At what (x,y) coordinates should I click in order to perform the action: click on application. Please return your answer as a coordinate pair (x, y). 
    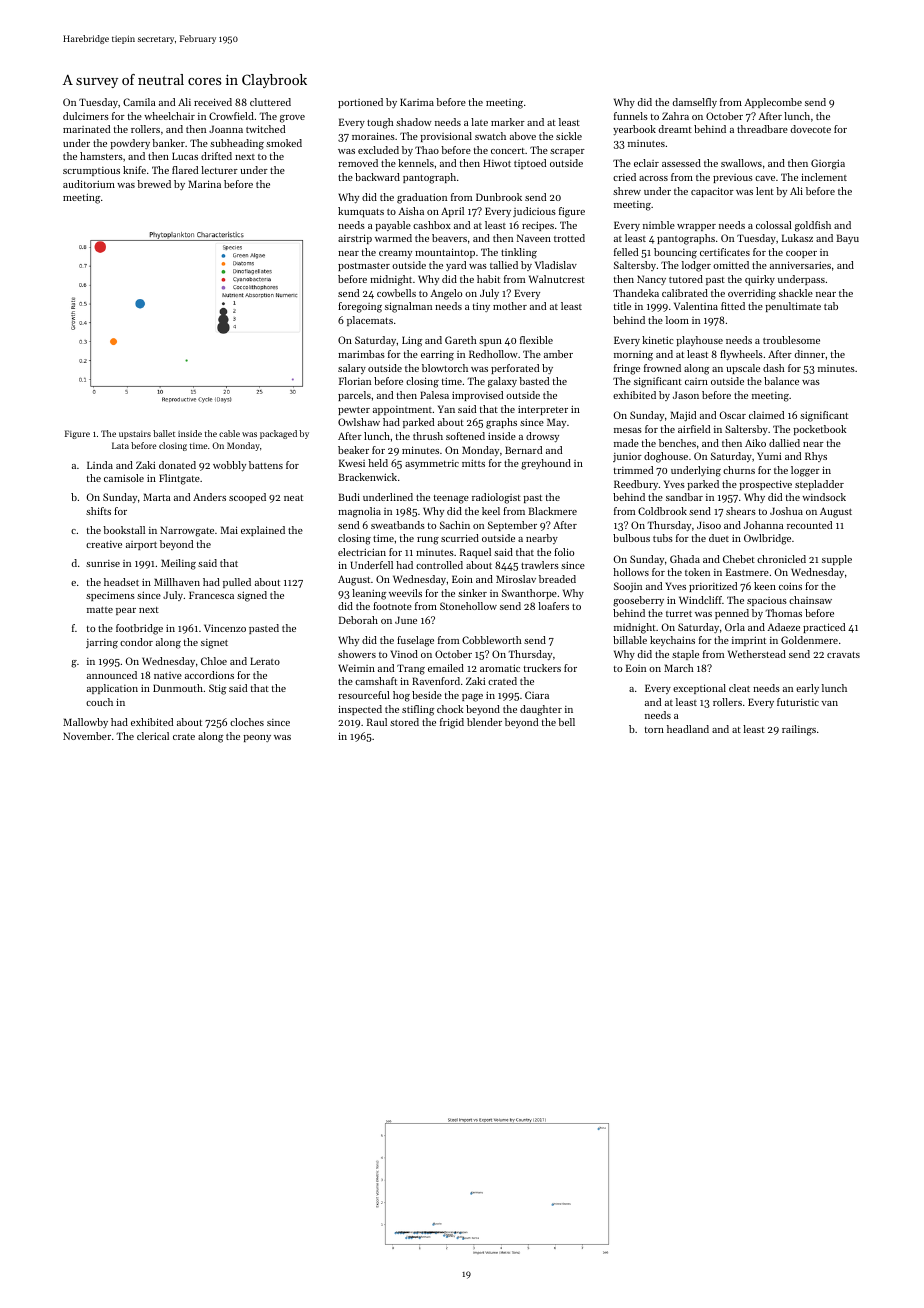
    Looking at the image, I should click on (112, 689).
